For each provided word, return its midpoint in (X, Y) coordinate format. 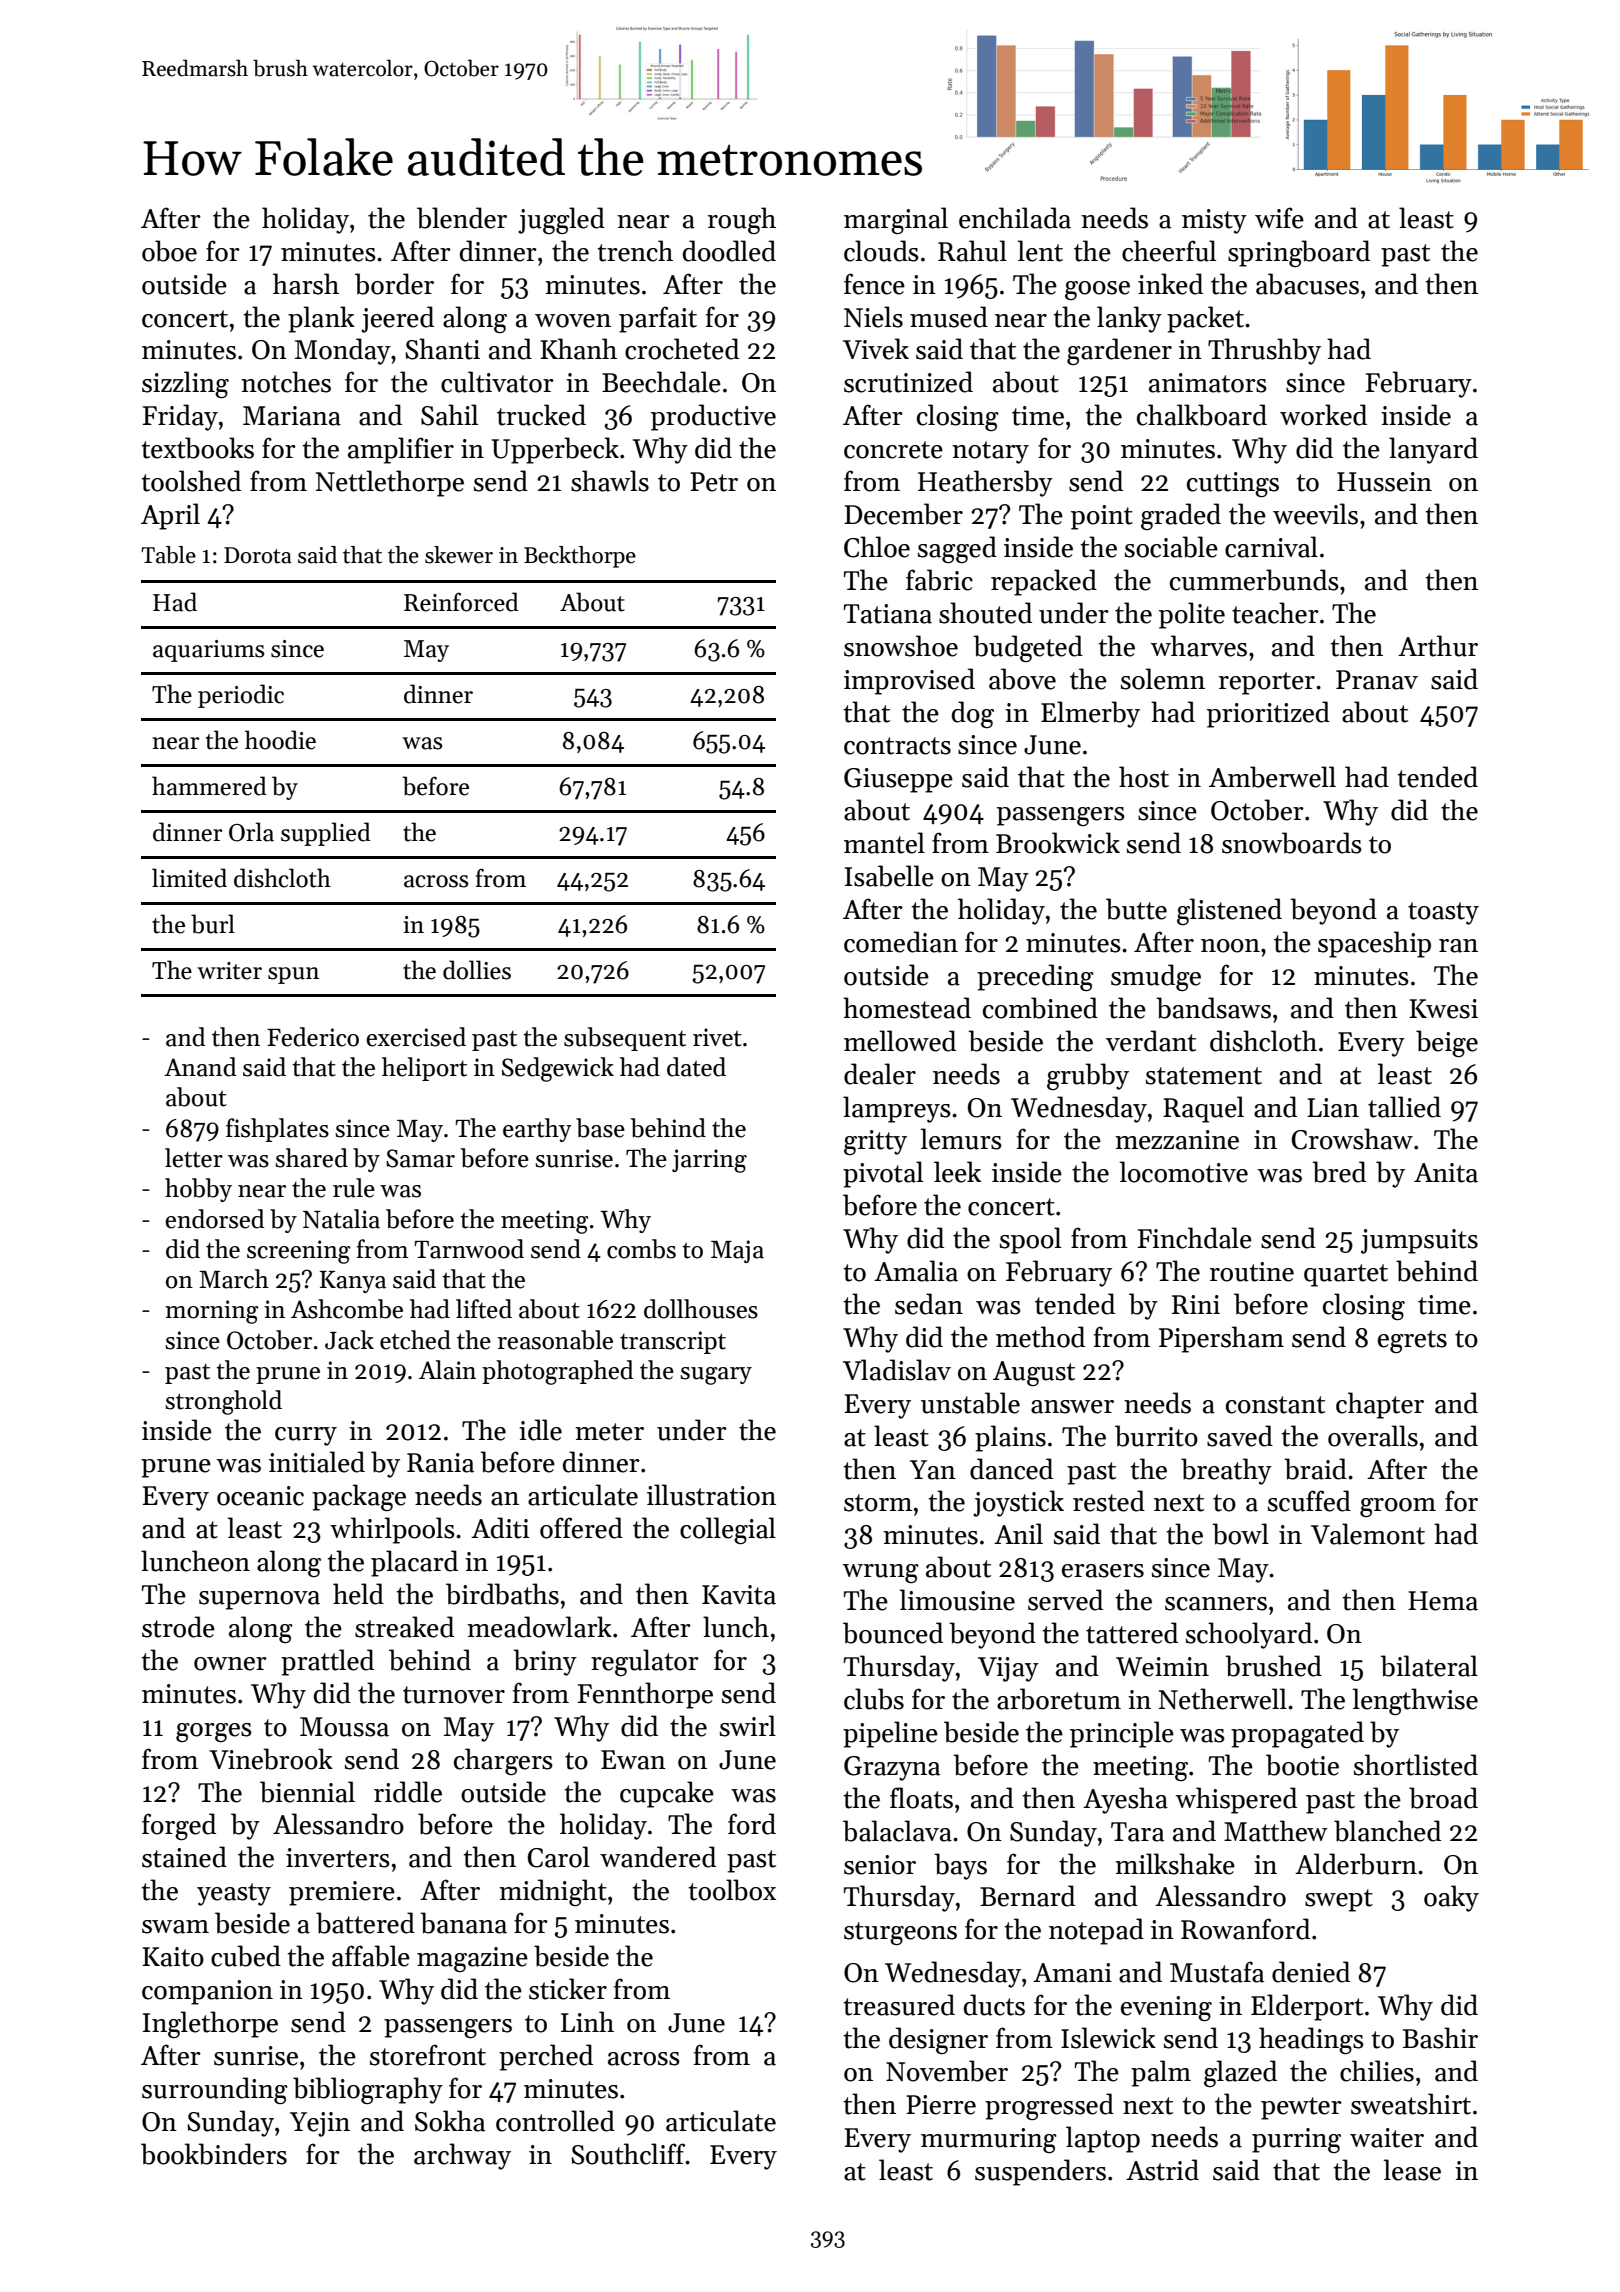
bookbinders (214, 2154)
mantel (884, 843)
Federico (313, 1037)
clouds (881, 251)
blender (462, 218)
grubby (1088, 1076)
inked (1170, 284)
